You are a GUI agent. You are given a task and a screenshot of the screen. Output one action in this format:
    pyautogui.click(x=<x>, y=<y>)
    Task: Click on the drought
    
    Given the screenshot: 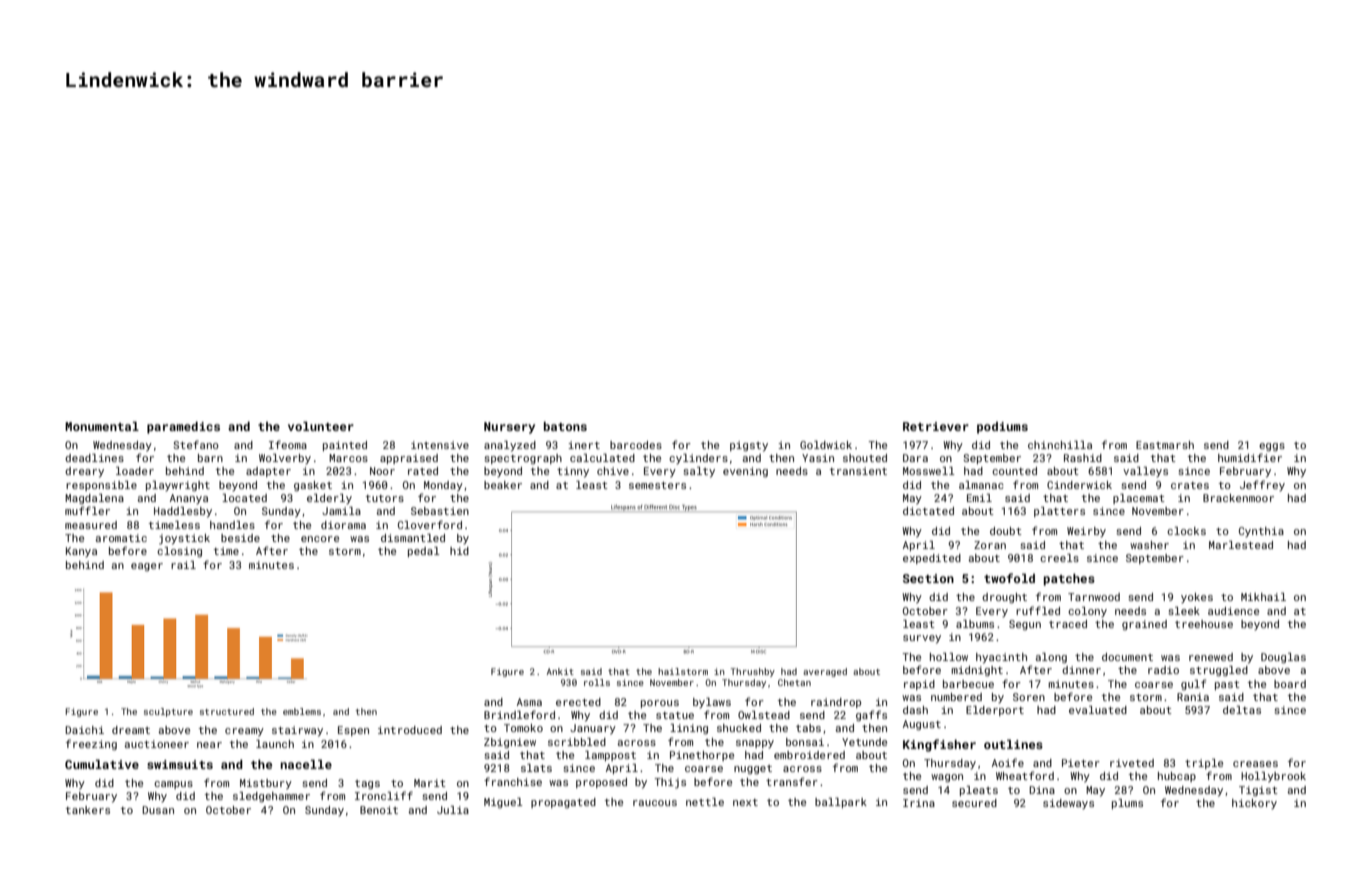 What is the action you would take?
    pyautogui.click(x=1004, y=598)
